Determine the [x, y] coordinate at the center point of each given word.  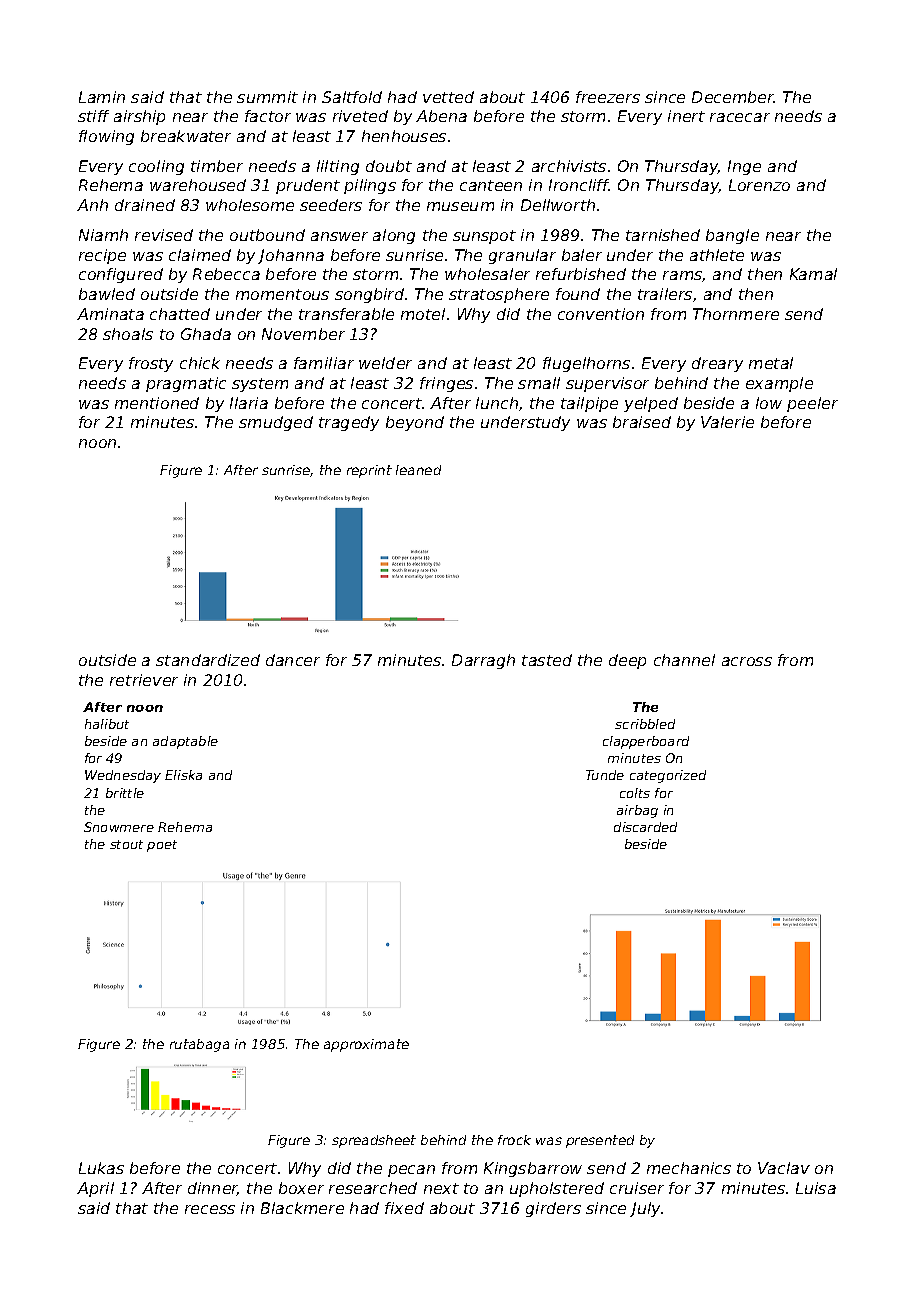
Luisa [816, 1188]
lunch [497, 403]
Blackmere [302, 1208]
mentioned [157, 403]
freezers [608, 97]
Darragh [483, 661]
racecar [740, 117]
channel [684, 660]
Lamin [102, 97]
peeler [812, 404]
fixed [404, 1208]
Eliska [183, 775]
